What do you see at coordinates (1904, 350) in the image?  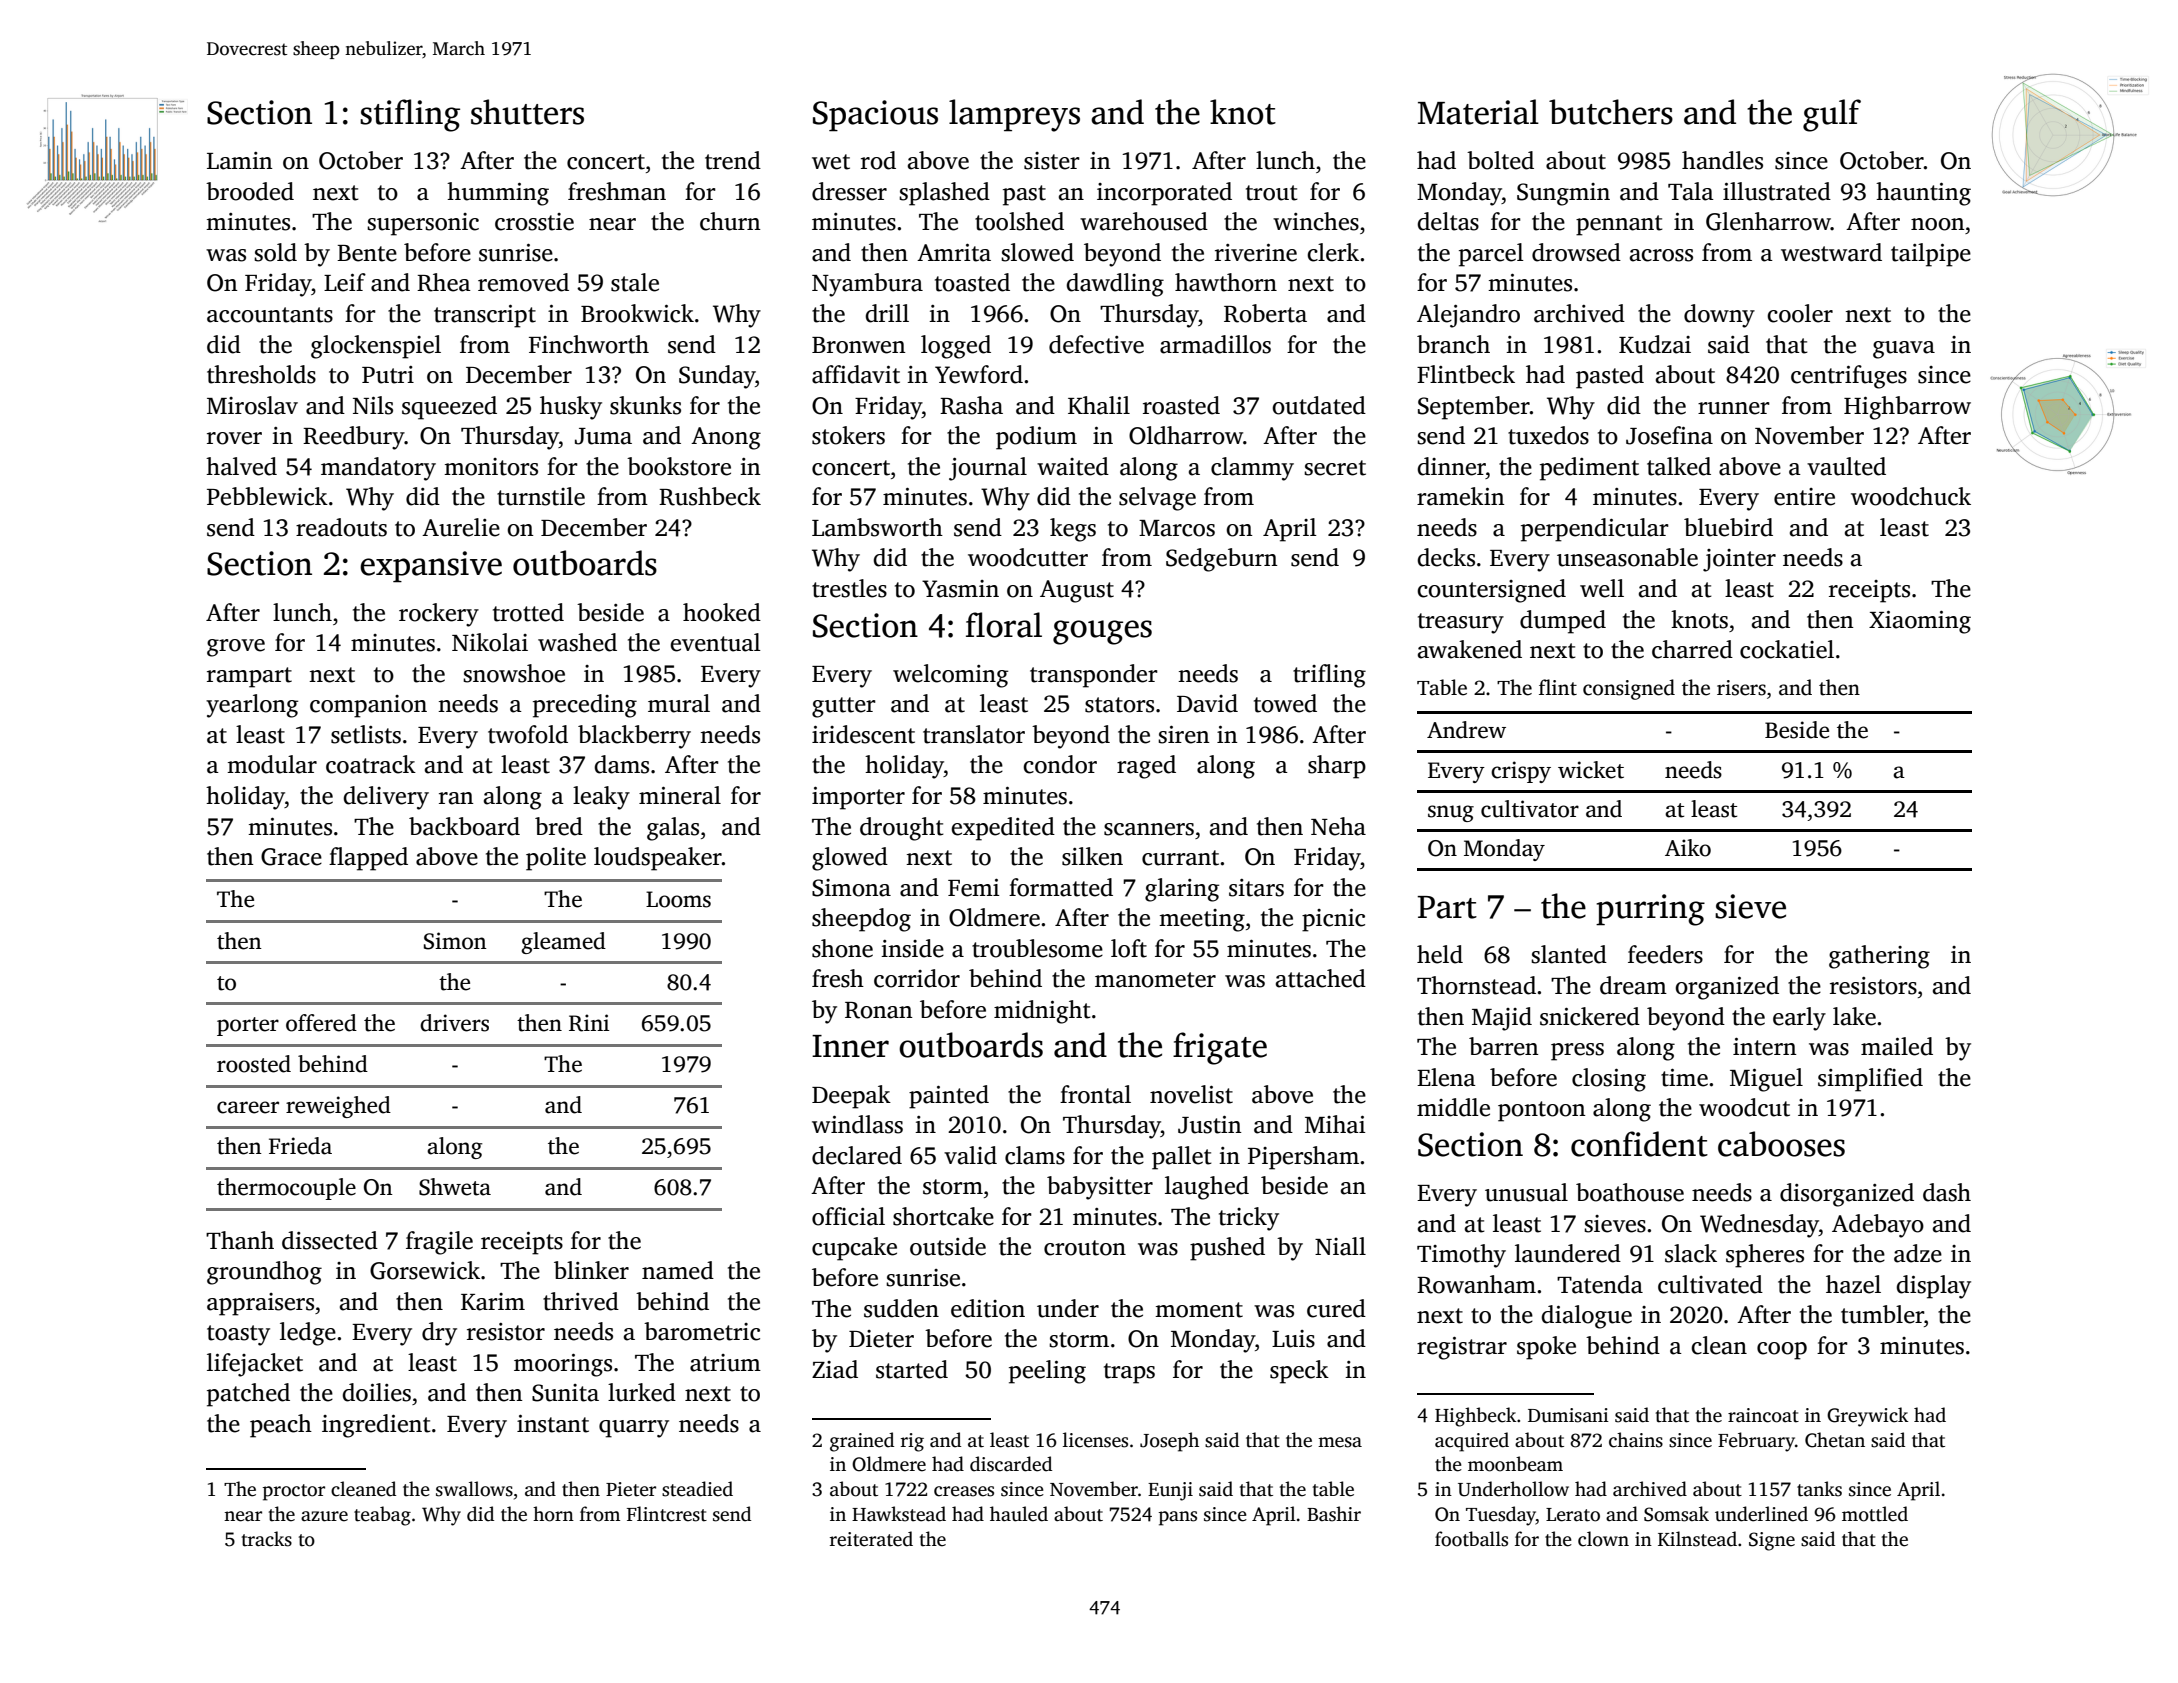 I see `guava` at bounding box center [1904, 350].
